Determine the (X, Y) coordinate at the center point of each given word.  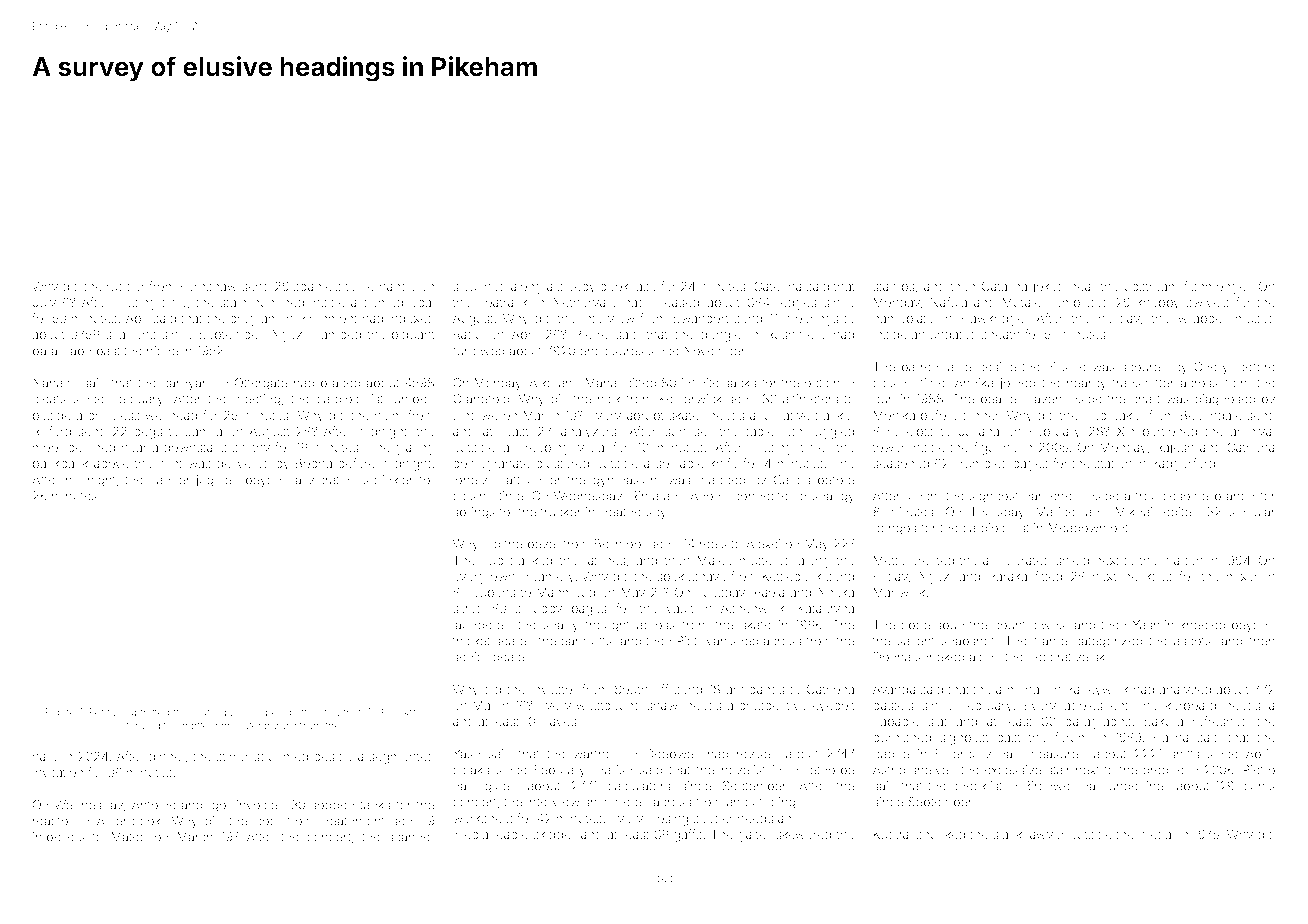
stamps (893, 288)
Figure (60, 713)
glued (501, 787)
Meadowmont (1088, 528)
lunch (921, 496)
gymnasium (626, 481)
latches (605, 560)
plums (1257, 787)
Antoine (154, 805)
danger (170, 481)
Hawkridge (993, 319)
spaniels (317, 287)
